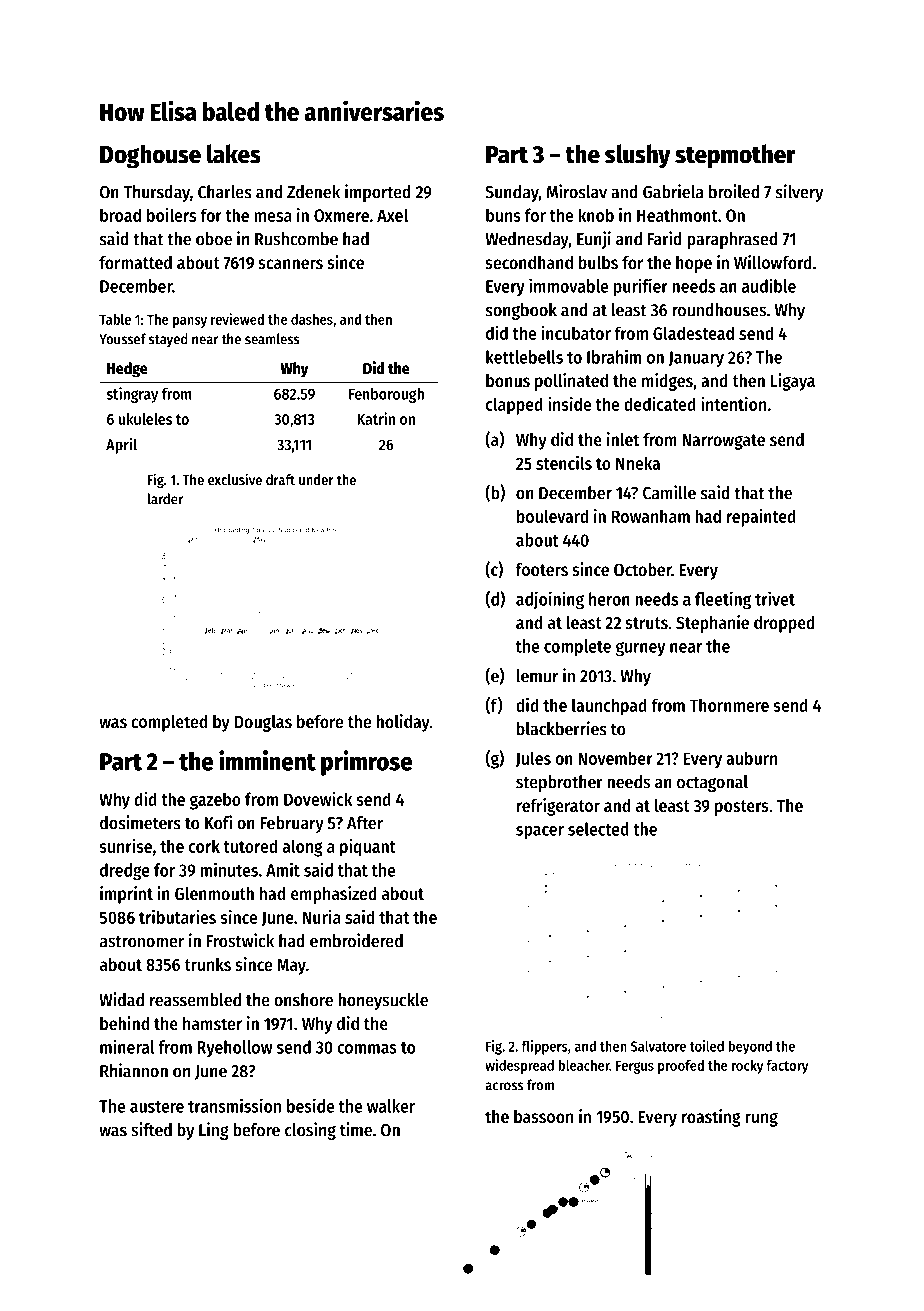  What do you see at coordinates (151, 1129) in the image?
I see `sifted` at bounding box center [151, 1129].
